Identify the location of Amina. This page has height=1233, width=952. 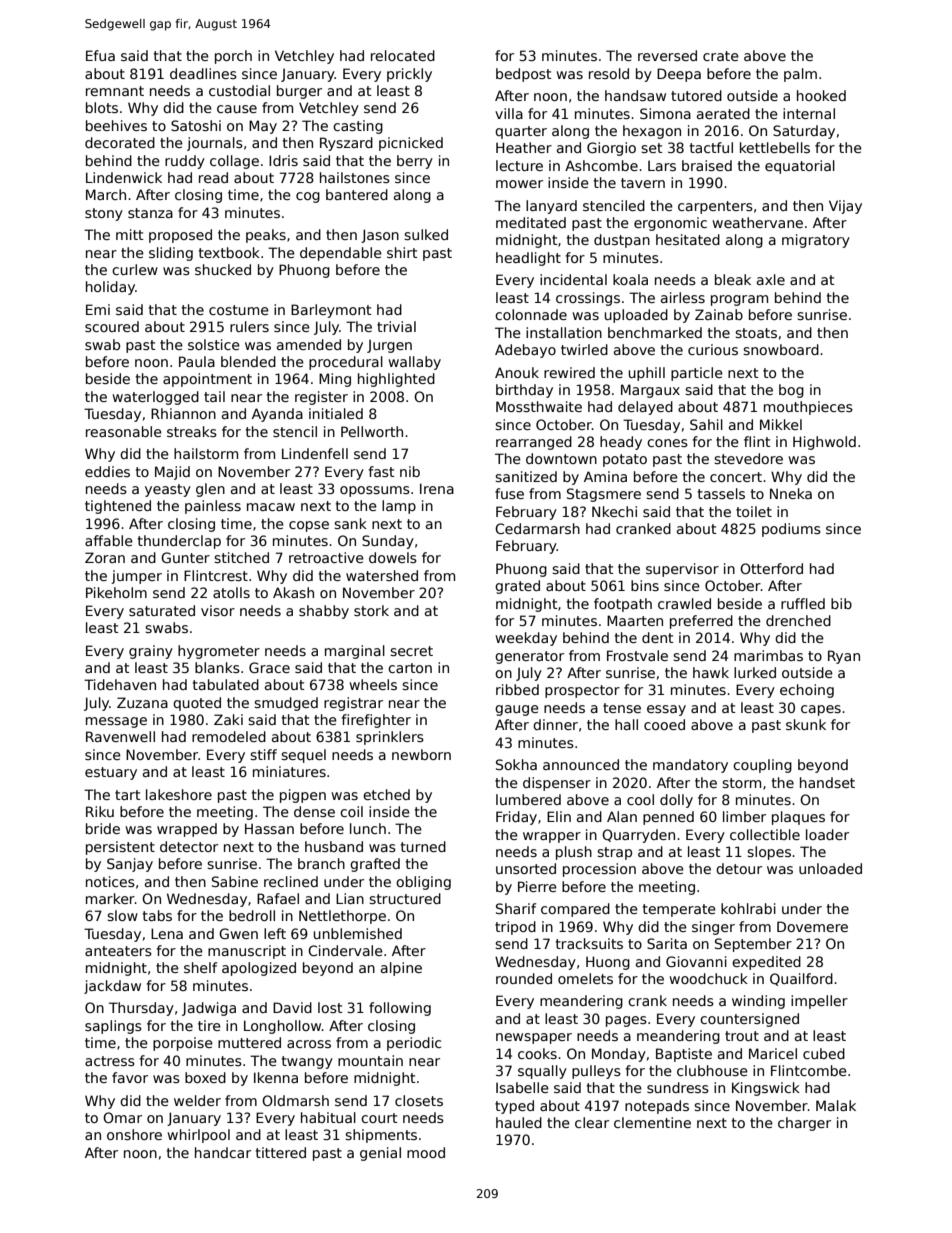
(605, 476).
